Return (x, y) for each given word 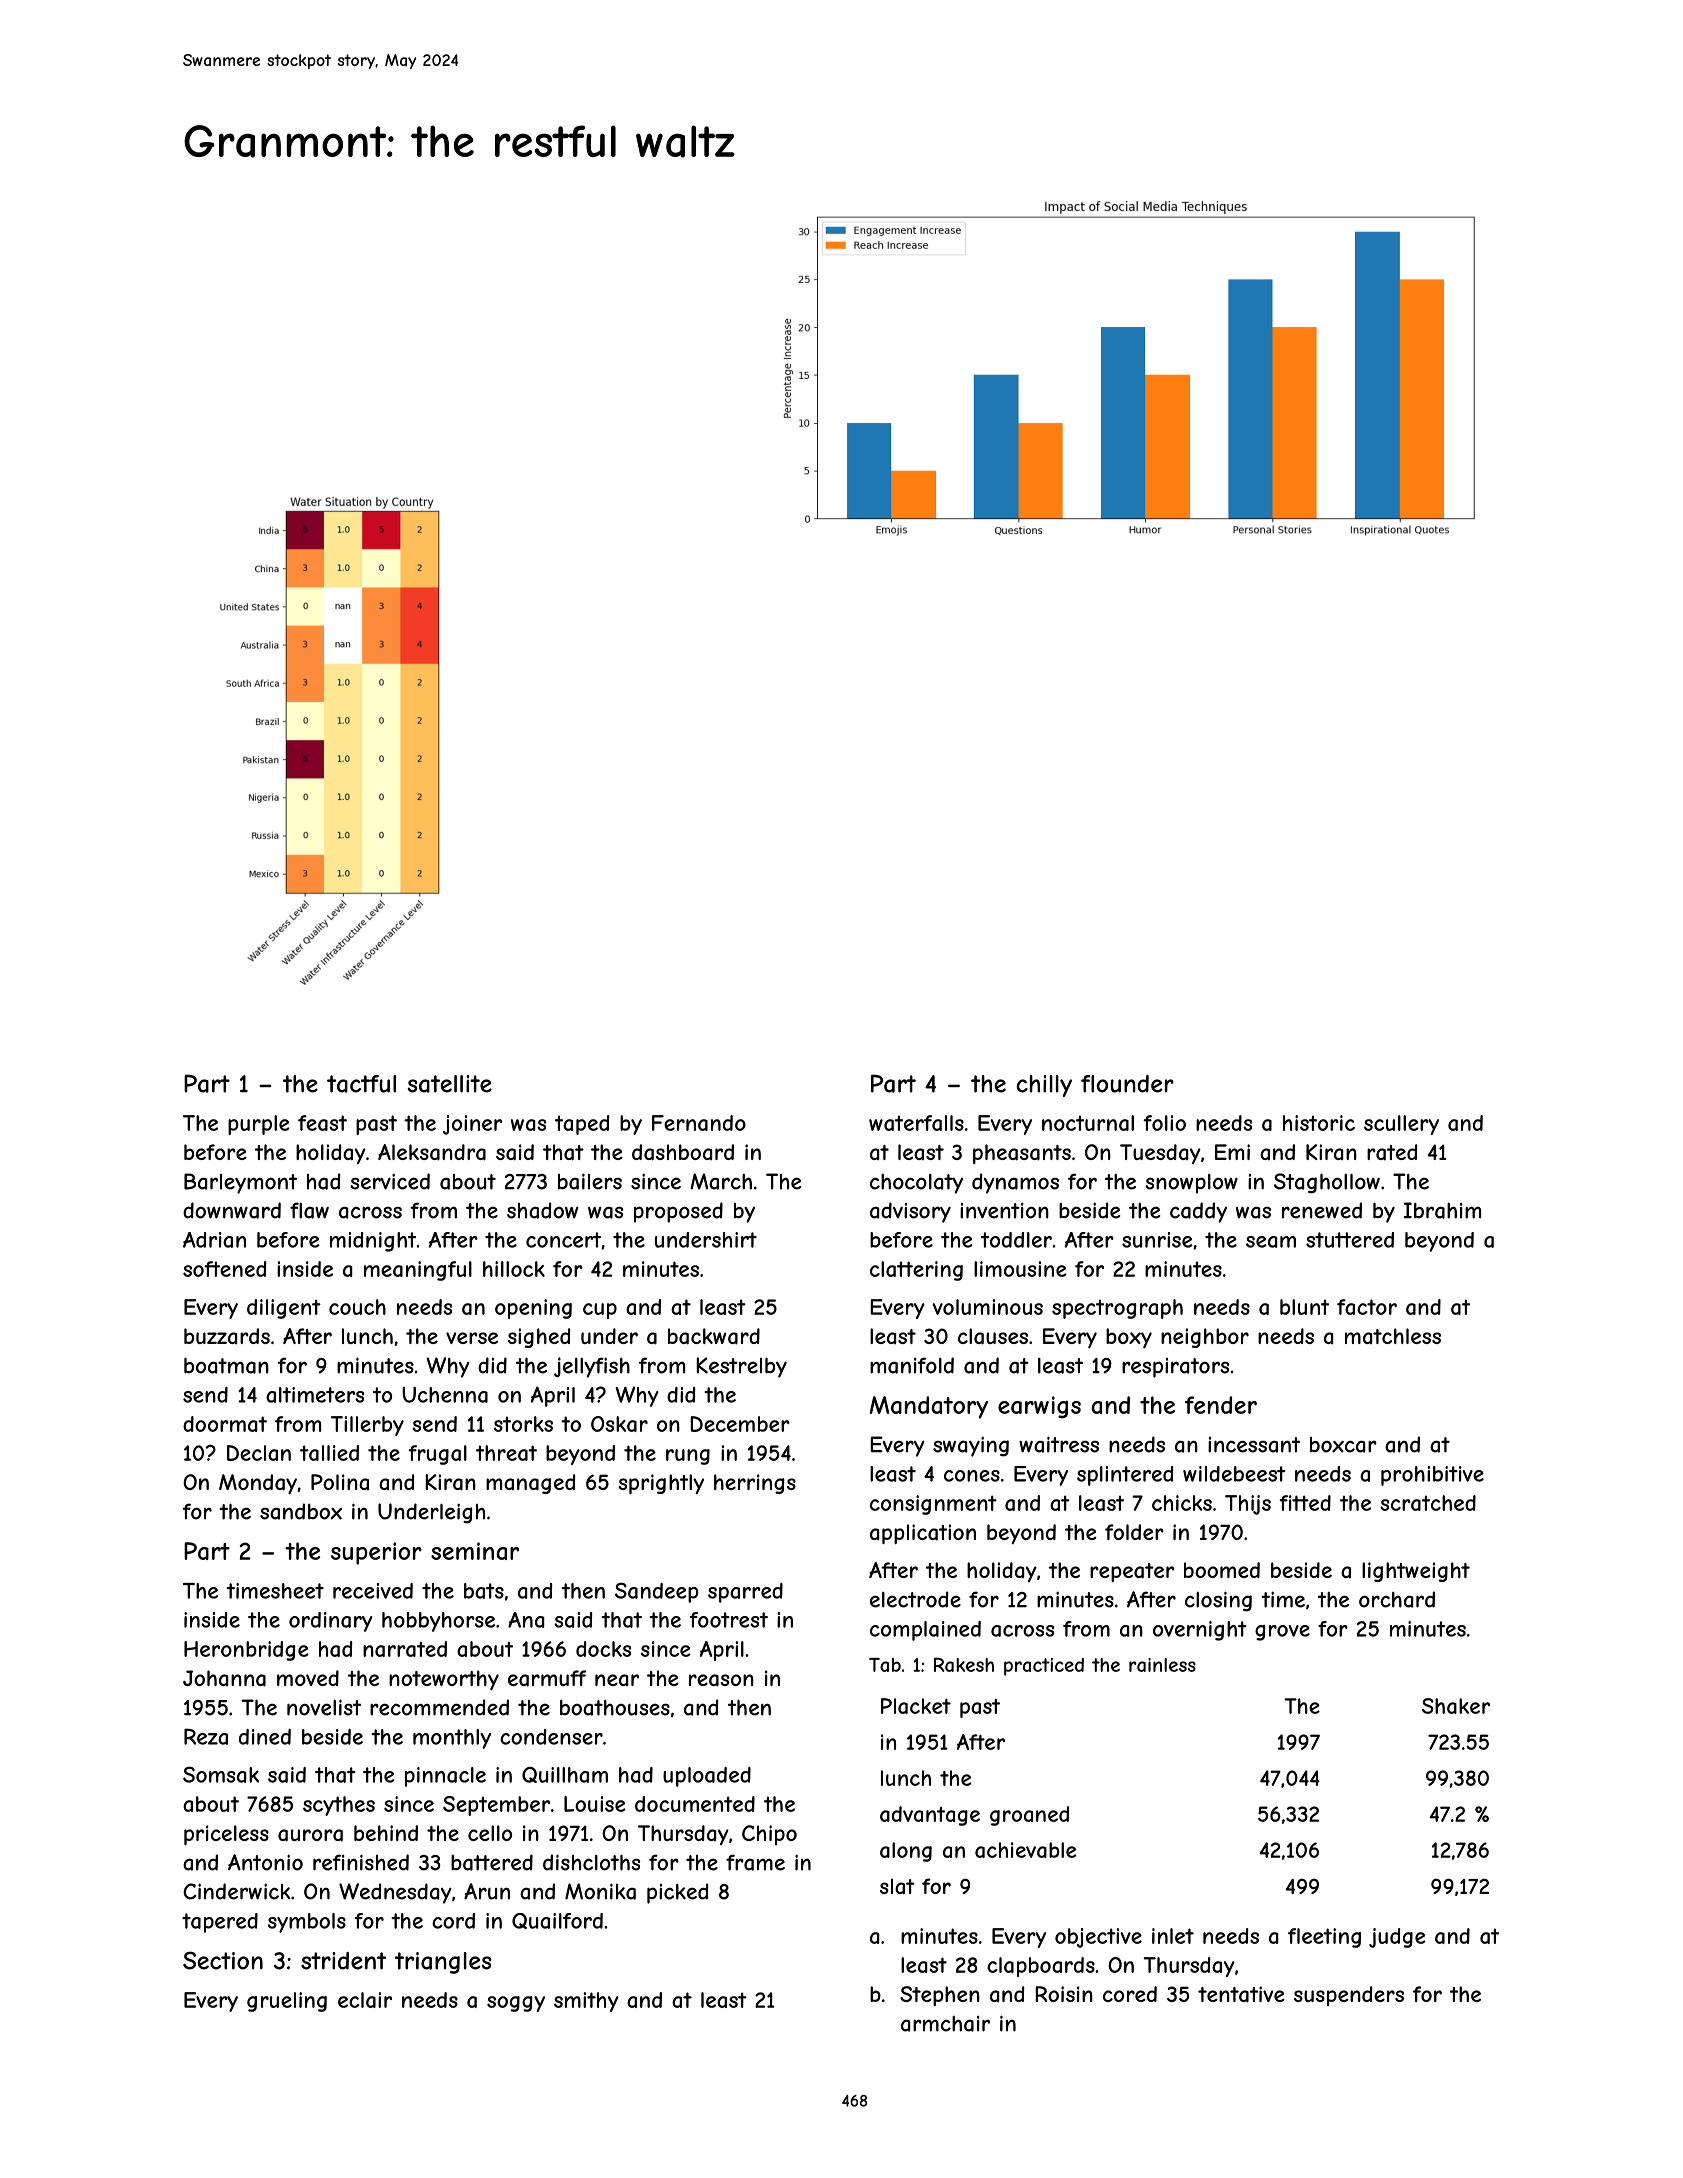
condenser (551, 1737)
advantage (930, 1816)
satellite (450, 1084)
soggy (516, 2004)
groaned (1029, 1816)
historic (1319, 1123)
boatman (226, 1365)
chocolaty (916, 1184)
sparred (745, 1593)
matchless (1393, 1336)
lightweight (1416, 1572)
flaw (309, 1210)
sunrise (1157, 1240)
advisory (910, 1212)
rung (688, 1457)
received (373, 1591)
